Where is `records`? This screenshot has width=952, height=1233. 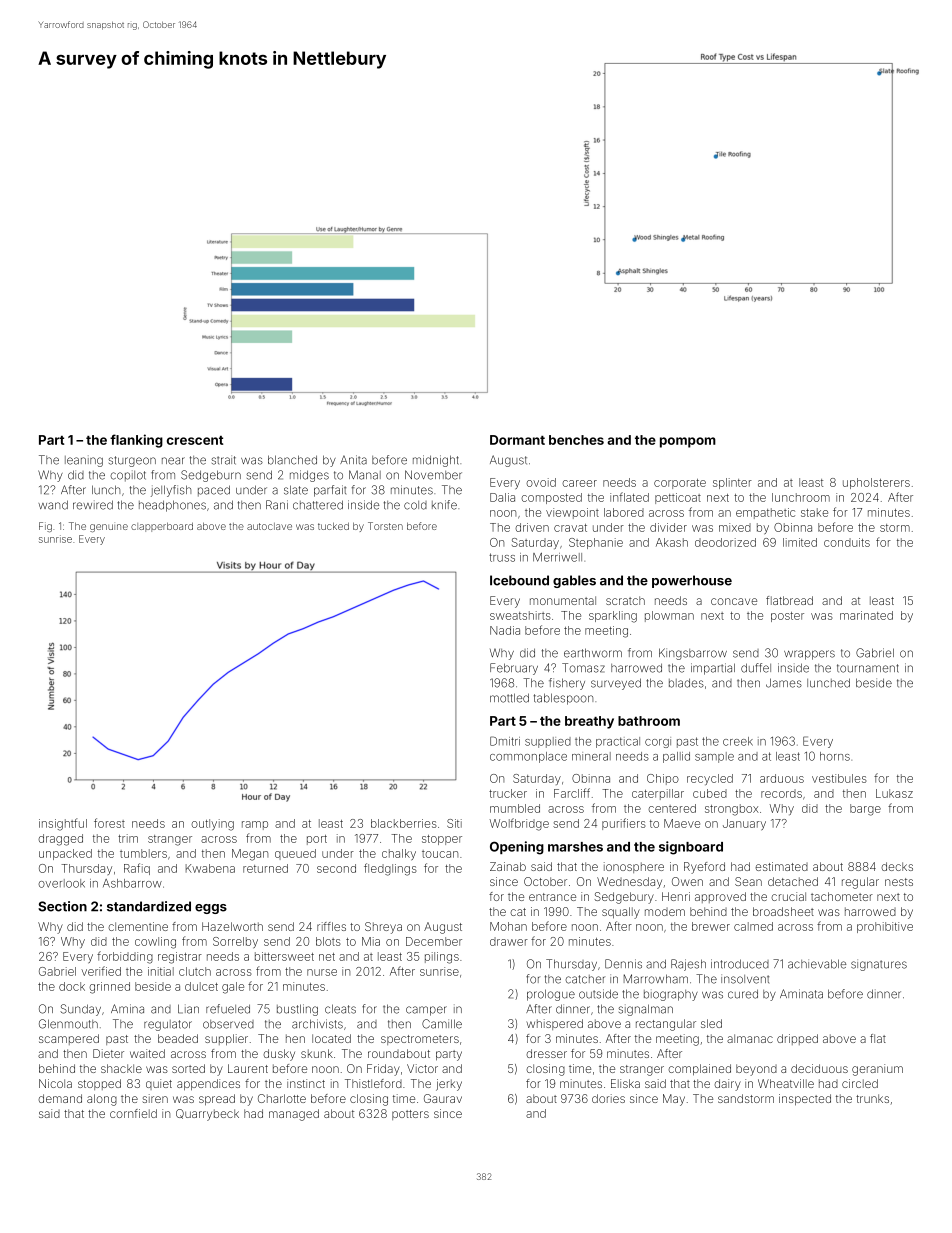
records is located at coordinates (781, 793).
